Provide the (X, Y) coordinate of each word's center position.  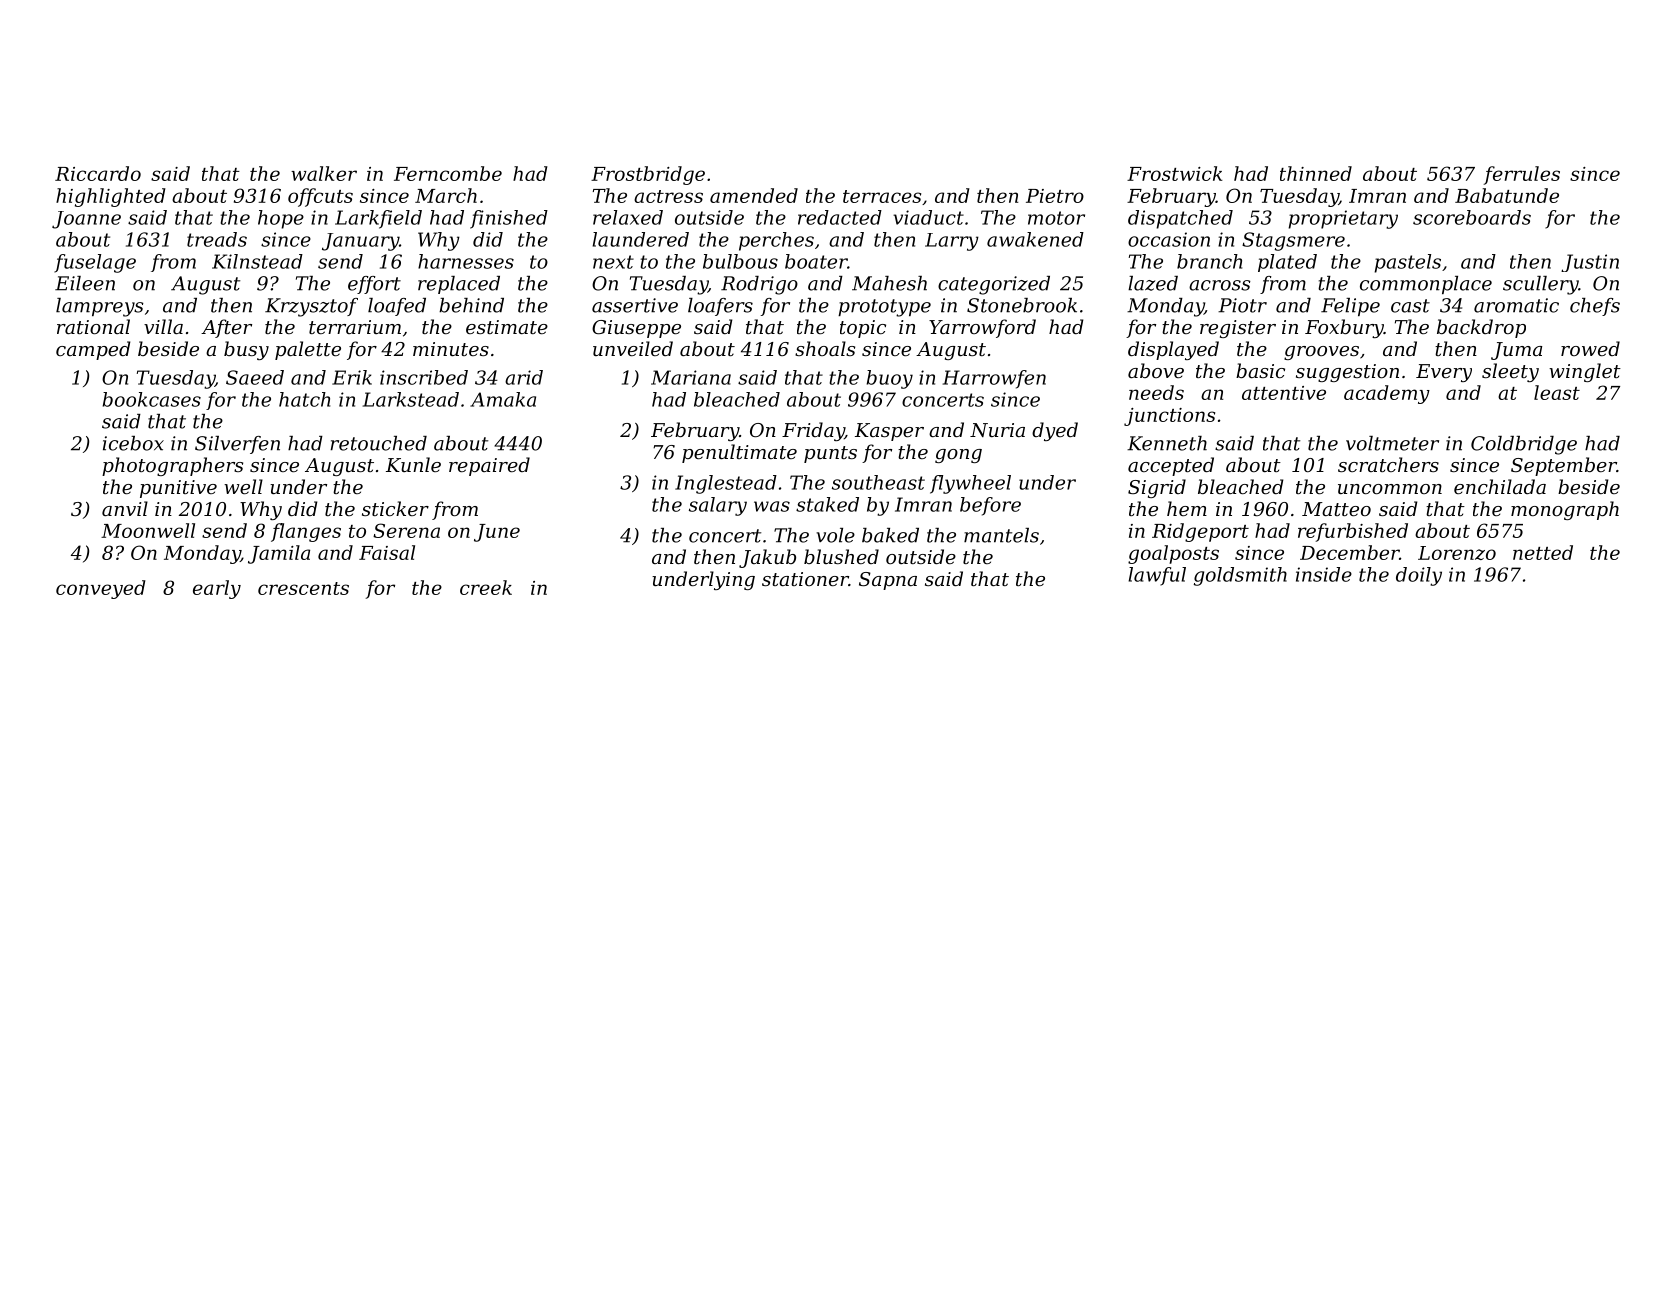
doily (1419, 576)
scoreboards (1472, 217)
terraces (882, 196)
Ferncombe (448, 173)
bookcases (152, 399)
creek (486, 587)
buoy (890, 379)
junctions (1169, 417)
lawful (1157, 576)
